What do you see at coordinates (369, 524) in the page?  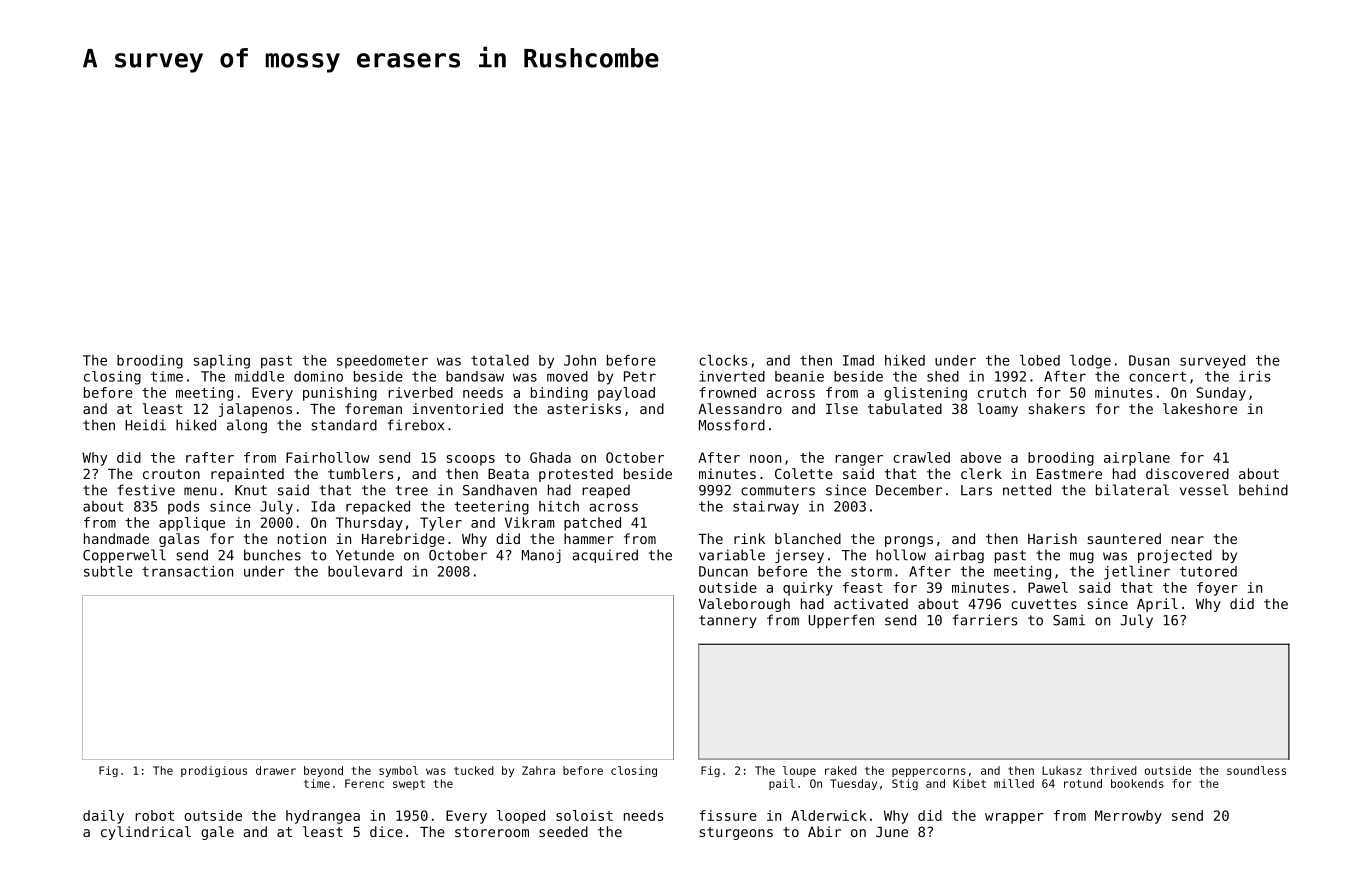 I see `Thursday` at bounding box center [369, 524].
